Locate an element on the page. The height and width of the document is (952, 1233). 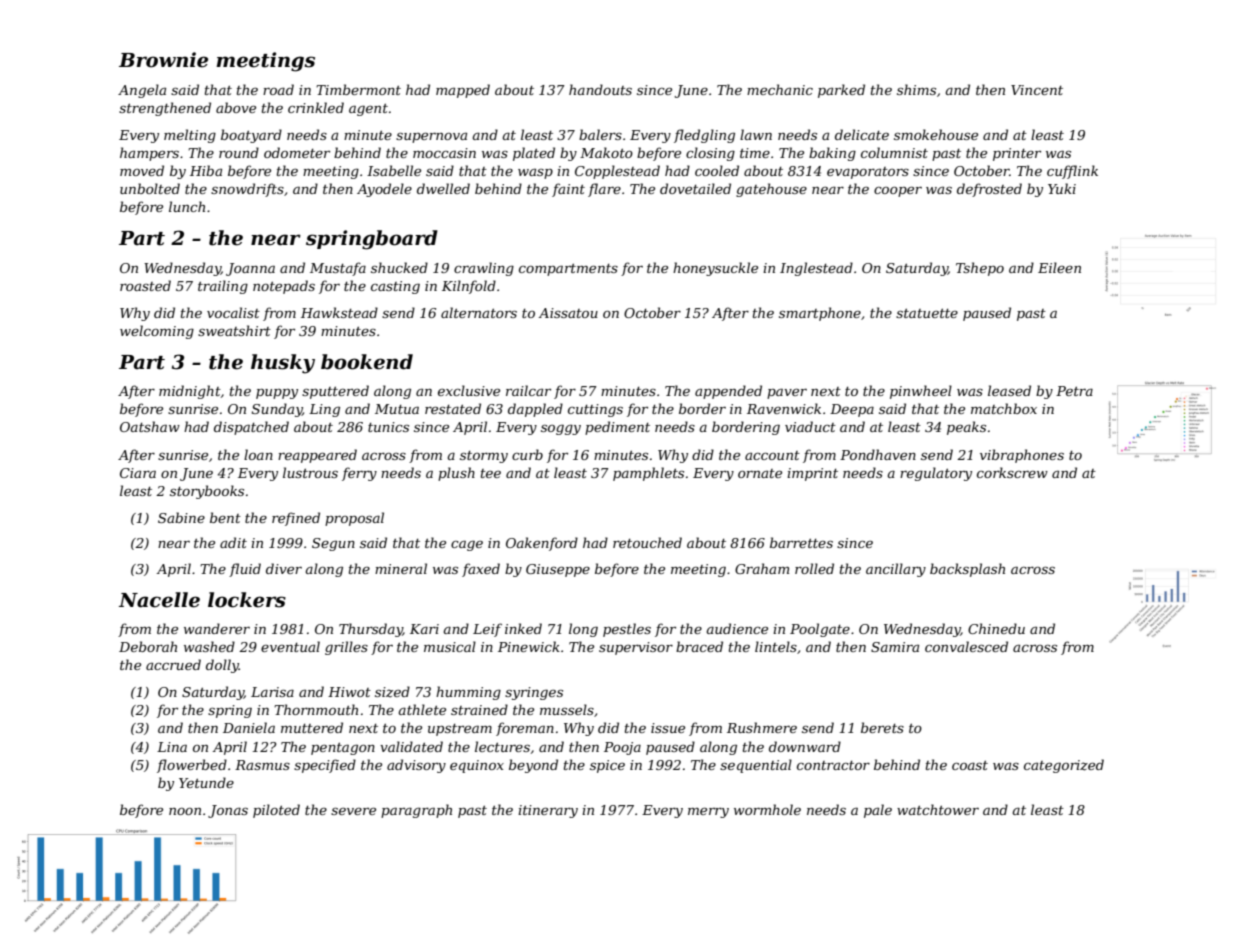
retouched is located at coordinates (647, 542).
